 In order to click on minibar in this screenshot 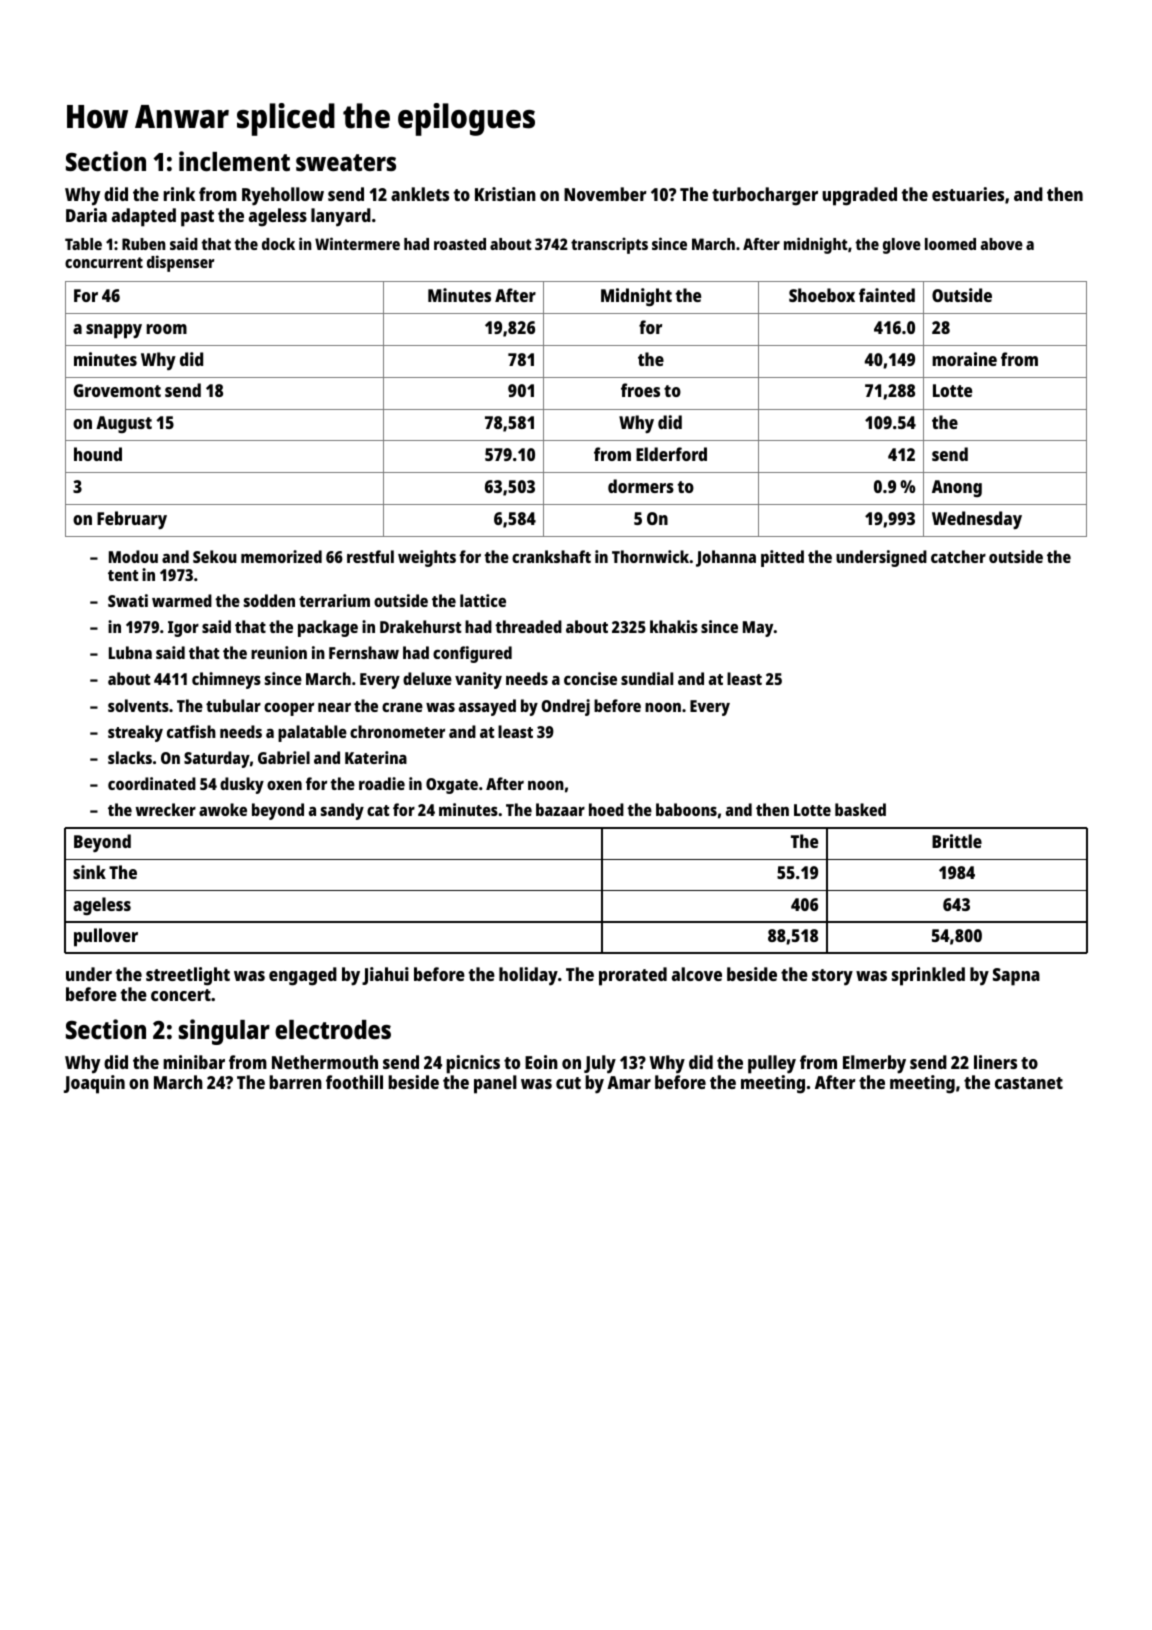, I will do `click(194, 1062)`.
